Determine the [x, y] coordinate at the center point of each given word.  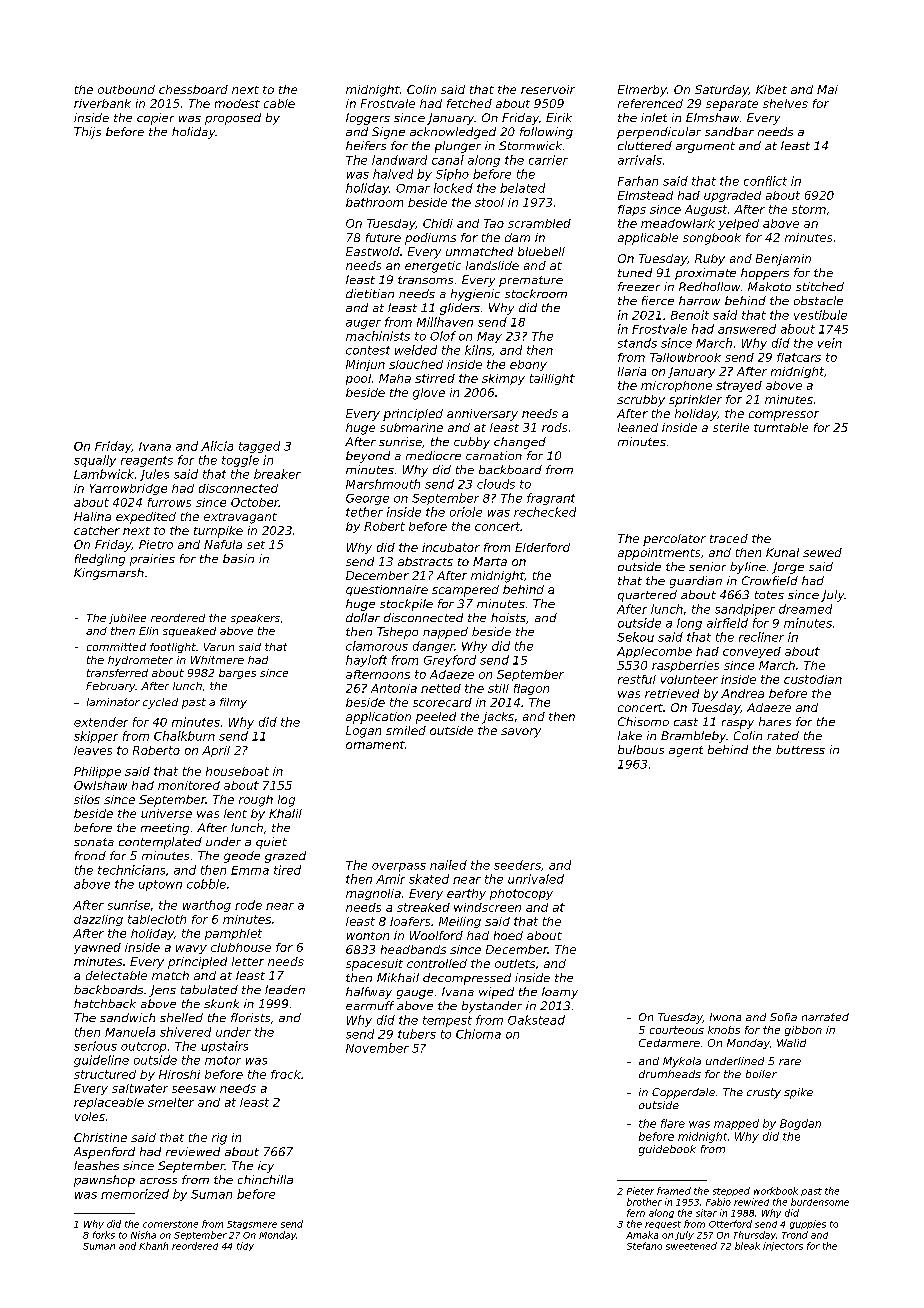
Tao [494, 223]
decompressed [467, 979]
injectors [783, 1246]
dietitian [370, 293]
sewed [822, 552]
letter [248, 961]
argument [705, 147]
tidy [245, 1246]
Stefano [644, 1246]
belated [522, 188]
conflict [765, 181]
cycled [160, 703]
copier [155, 119]
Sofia [783, 1017]
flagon [531, 689]
